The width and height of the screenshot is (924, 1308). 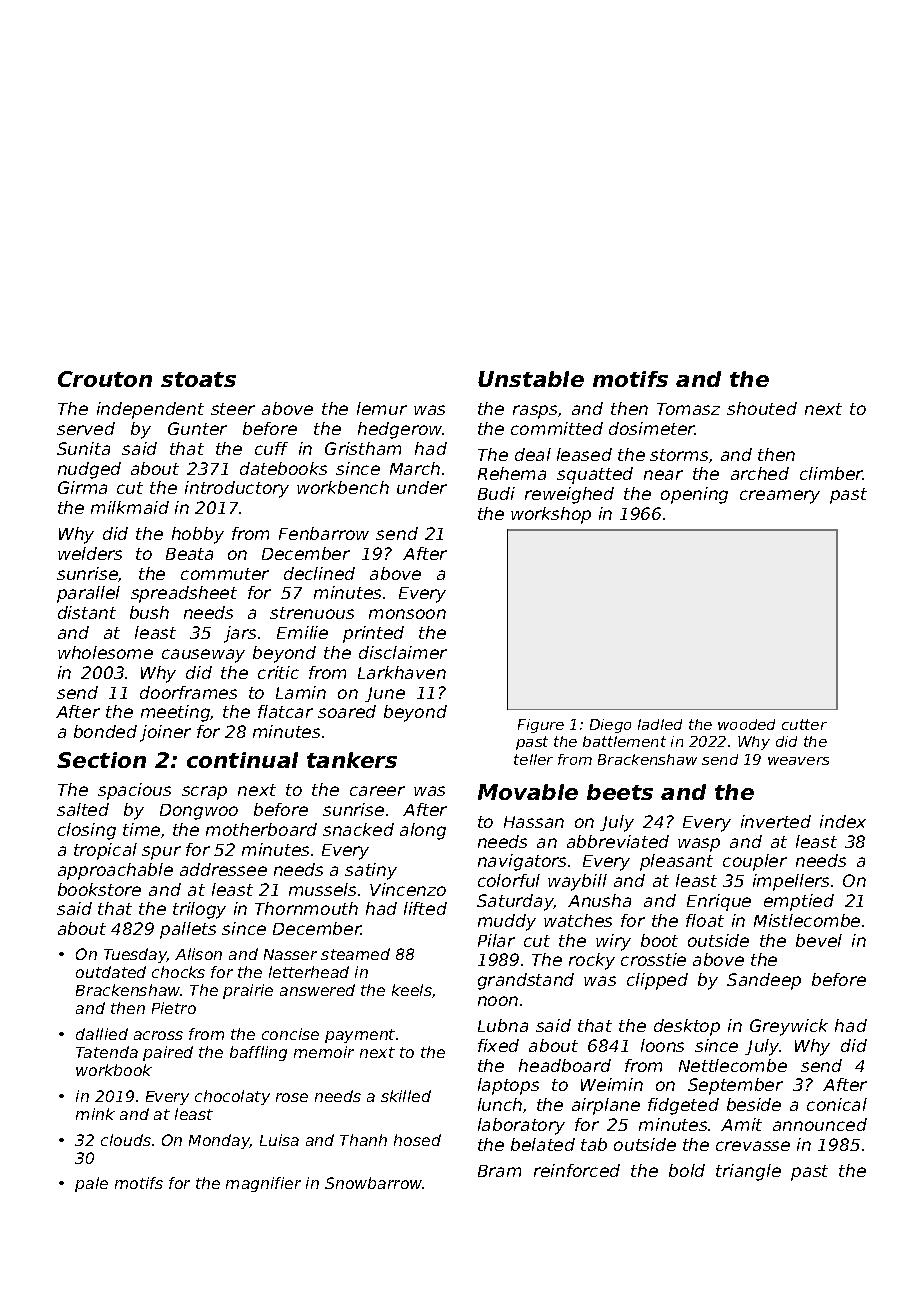 What do you see at coordinates (86, 428) in the screenshot?
I see `served` at bounding box center [86, 428].
